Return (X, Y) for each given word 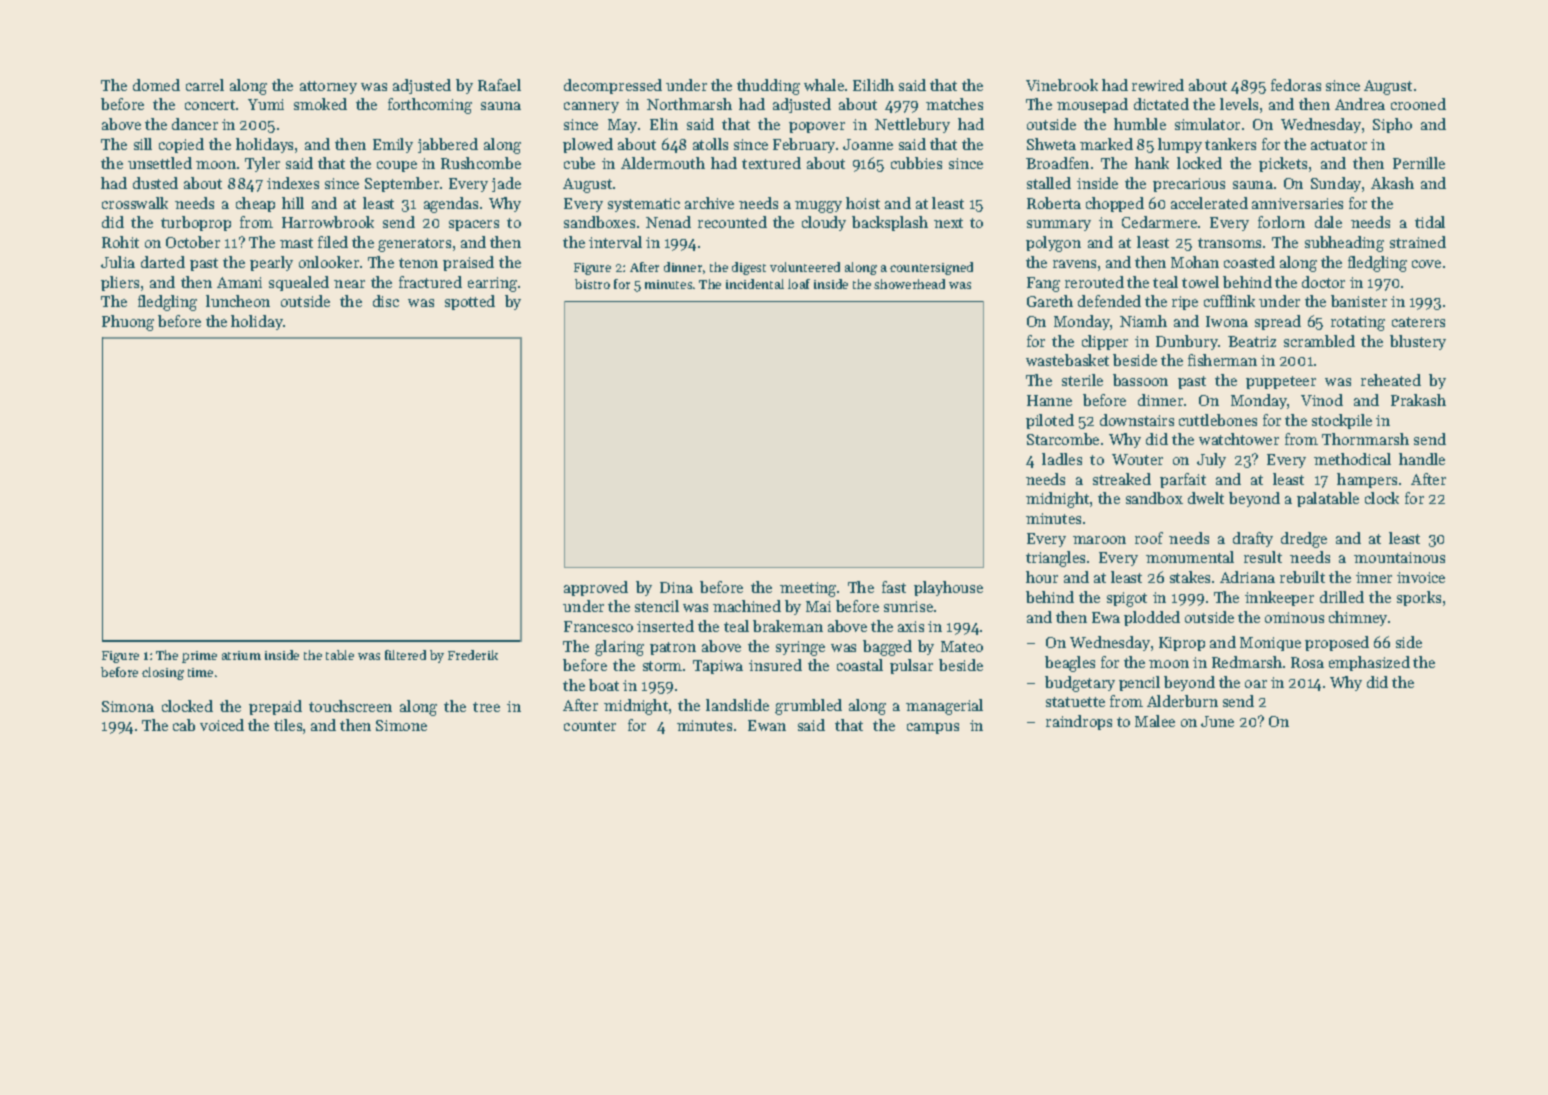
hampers (1367, 480)
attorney (328, 87)
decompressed (613, 86)
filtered (405, 655)
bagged (887, 648)
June (1217, 721)
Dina (676, 587)
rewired (1158, 85)
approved (596, 588)
